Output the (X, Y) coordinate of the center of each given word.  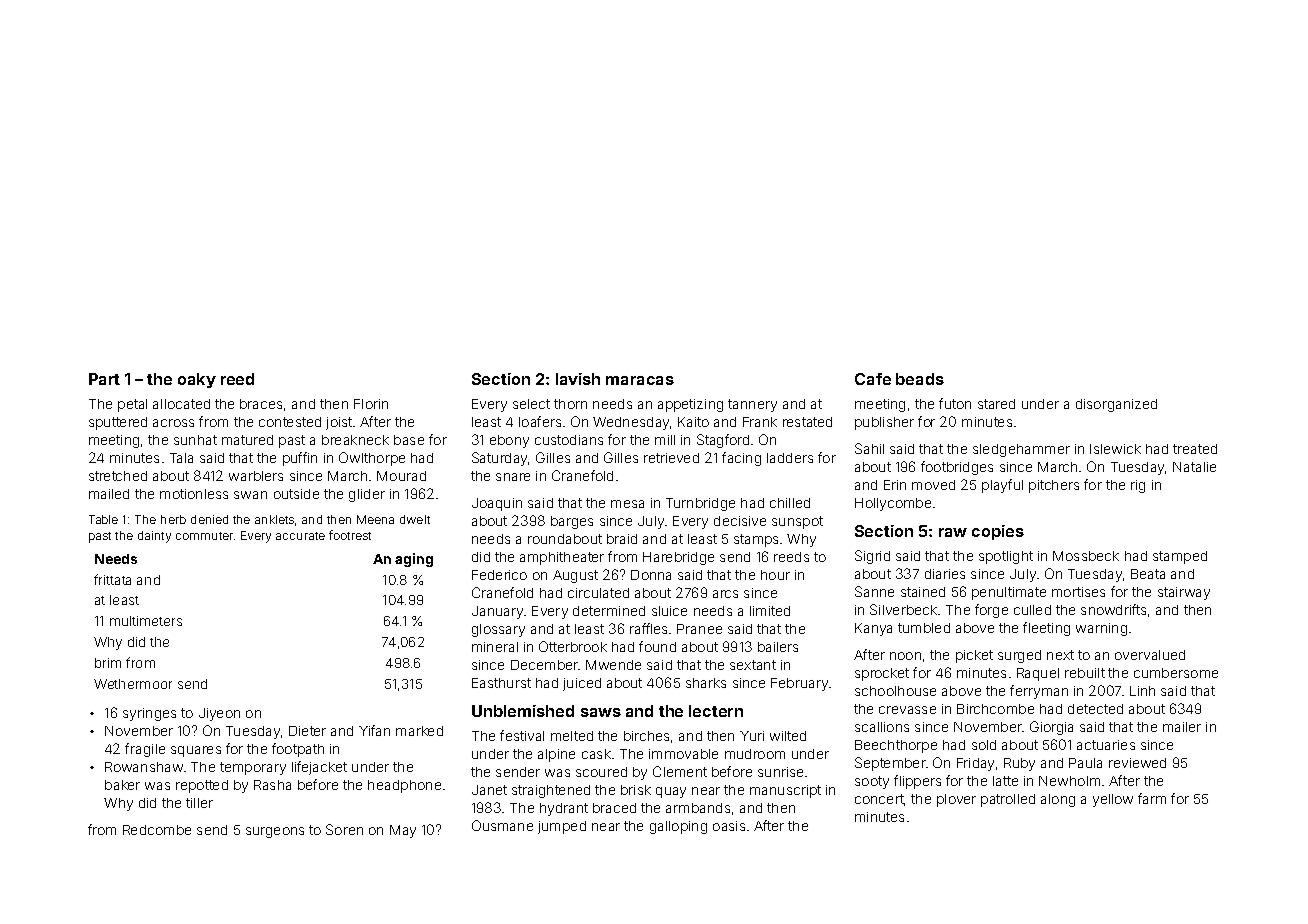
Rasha (272, 785)
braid (622, 539)
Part (104, 379)
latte (1005, 781)
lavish (578, 379)
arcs (725, 594)
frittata (112, 579)
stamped (1180, 557)
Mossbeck (1086, 556)
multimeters (146, 621)
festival (522, 735)
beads (920, 379)
